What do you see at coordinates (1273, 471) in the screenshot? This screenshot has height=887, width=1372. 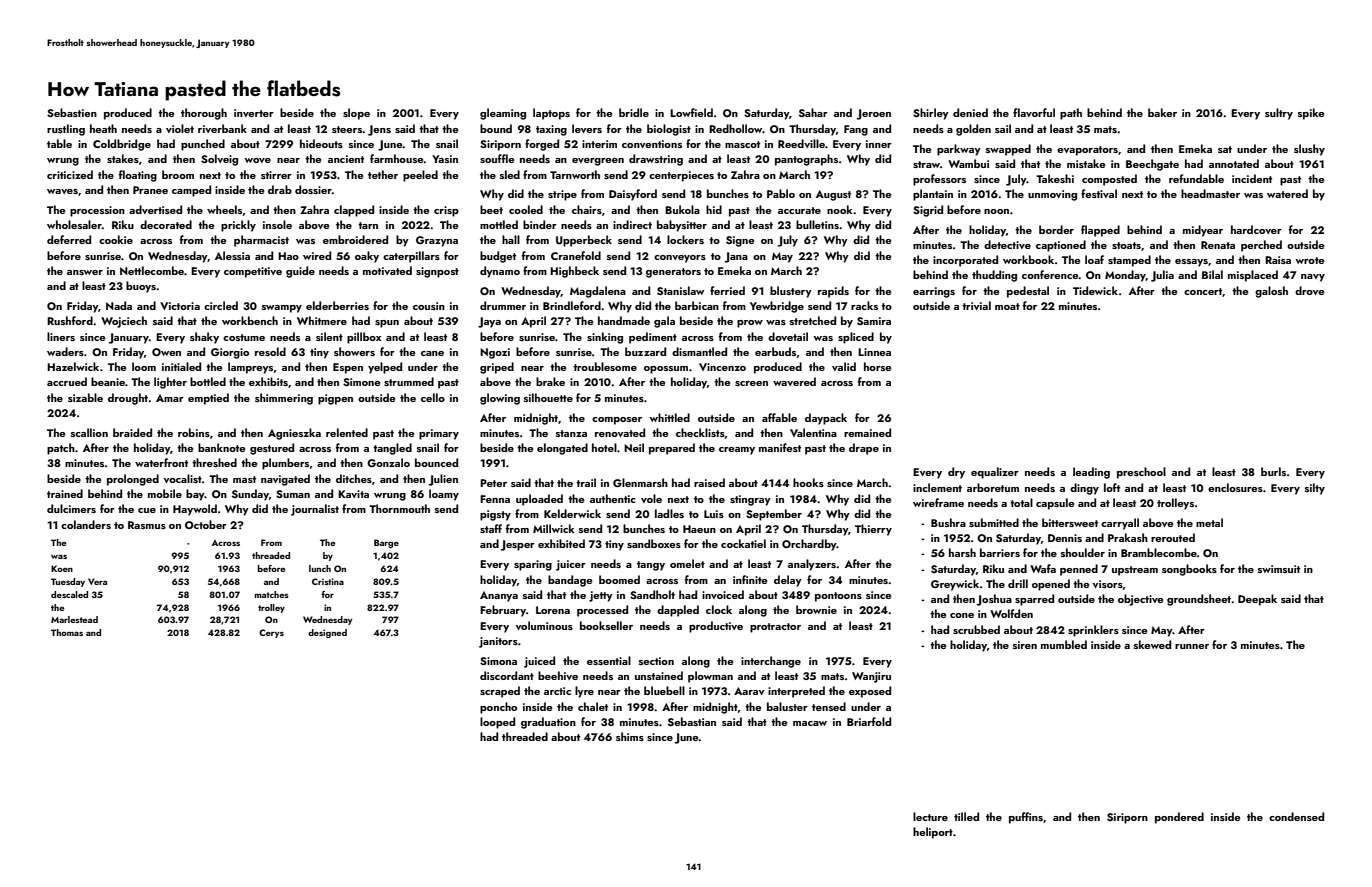 I see `burls` at bounding box center [1273, 471].
